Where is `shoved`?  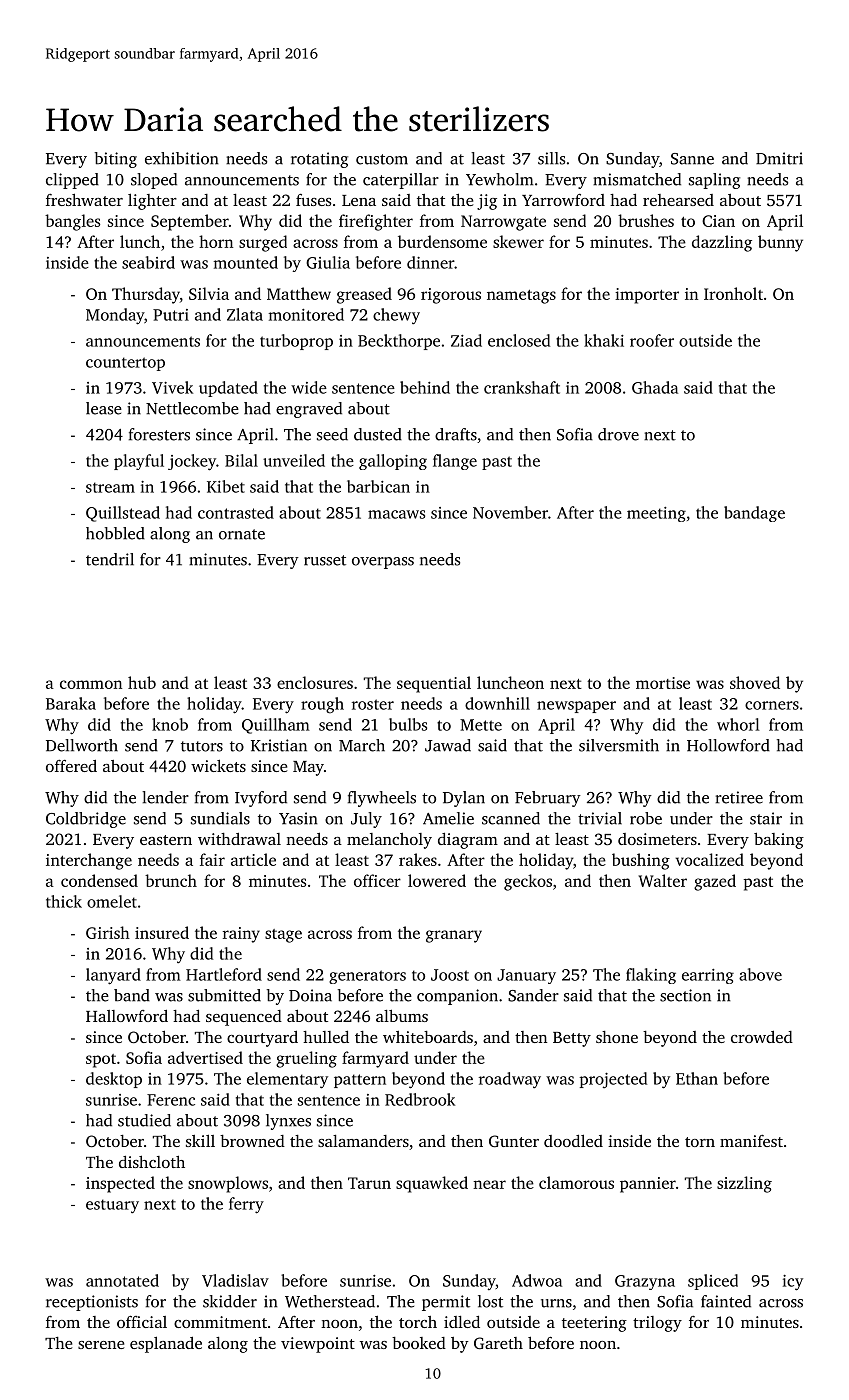 shoved is located at coordinates (755, 682).
